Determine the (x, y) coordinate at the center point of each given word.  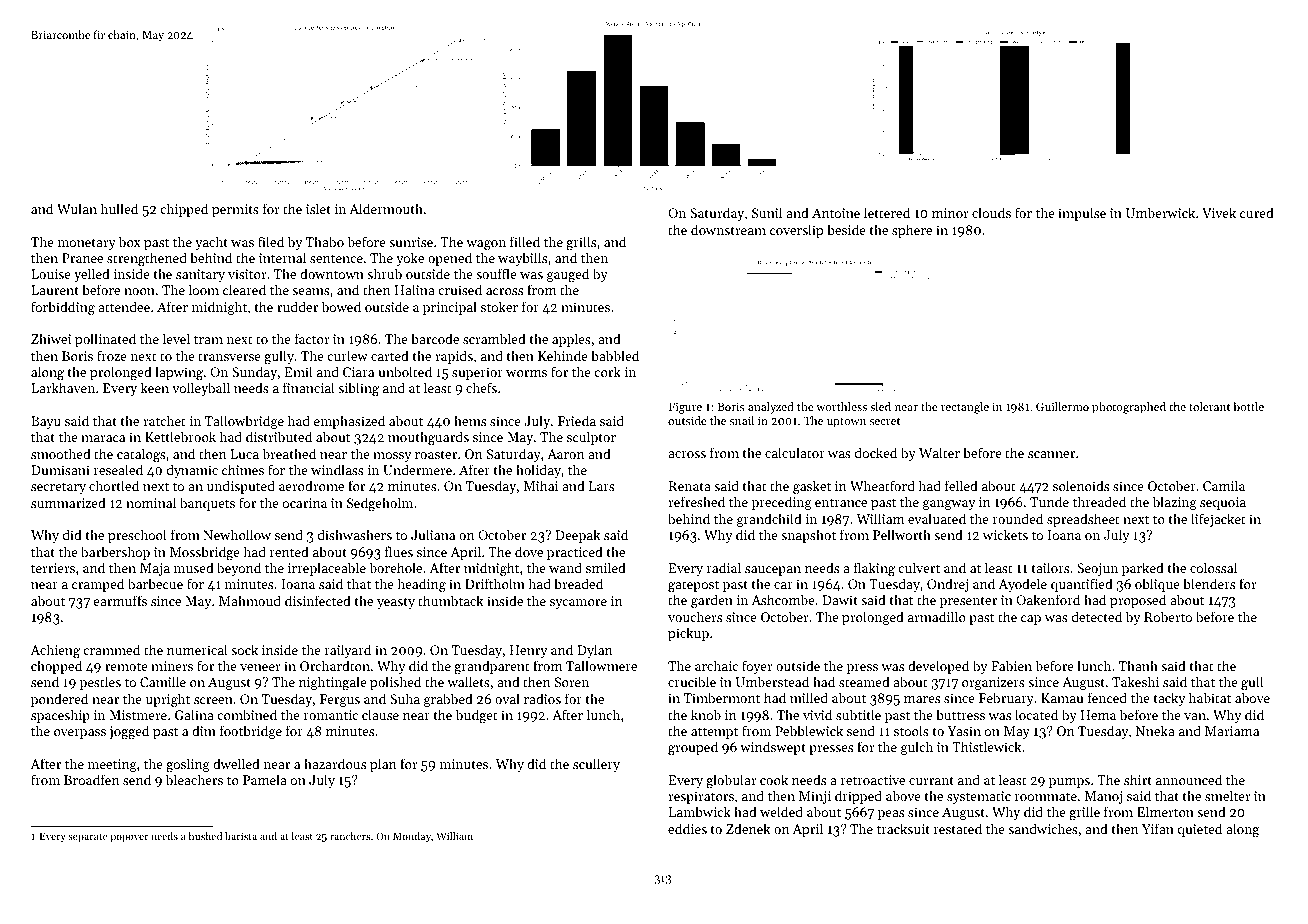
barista (241, 836)
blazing (1175, 503)
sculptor (591, 438)
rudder (297, 306)
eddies (687, 828)
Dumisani (60, 470)
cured (1257, 212)
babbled (615, 355)
